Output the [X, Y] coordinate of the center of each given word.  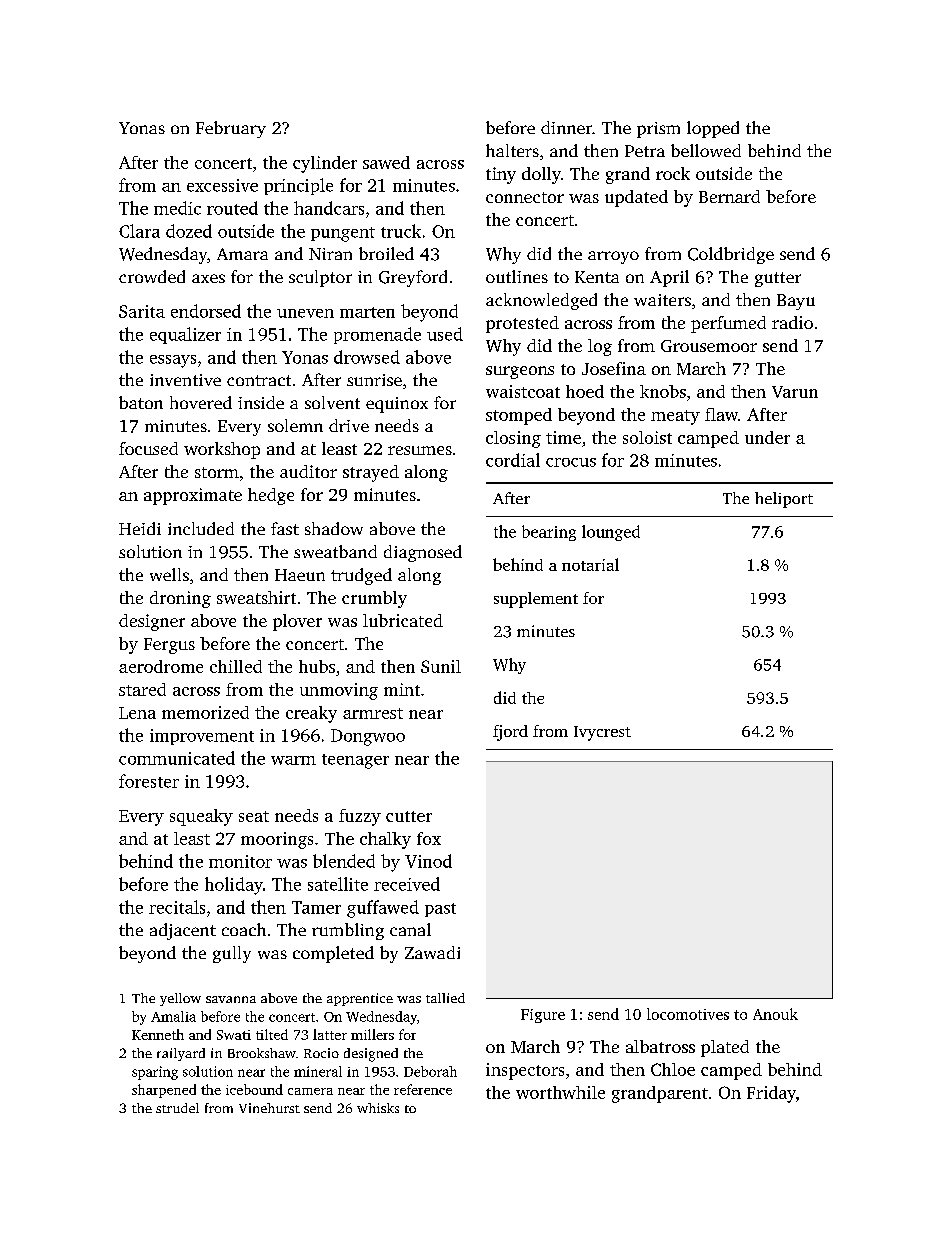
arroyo [613, 257]
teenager [355, 761]
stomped [519, 416]
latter [330, 1034]
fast [285, 528]
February [231, 129]
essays [173, 361]
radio [792, 322]
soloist [647, 437]
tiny [501, 175]
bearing [549, 533]
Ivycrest [602, 733]
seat [254, 816]
